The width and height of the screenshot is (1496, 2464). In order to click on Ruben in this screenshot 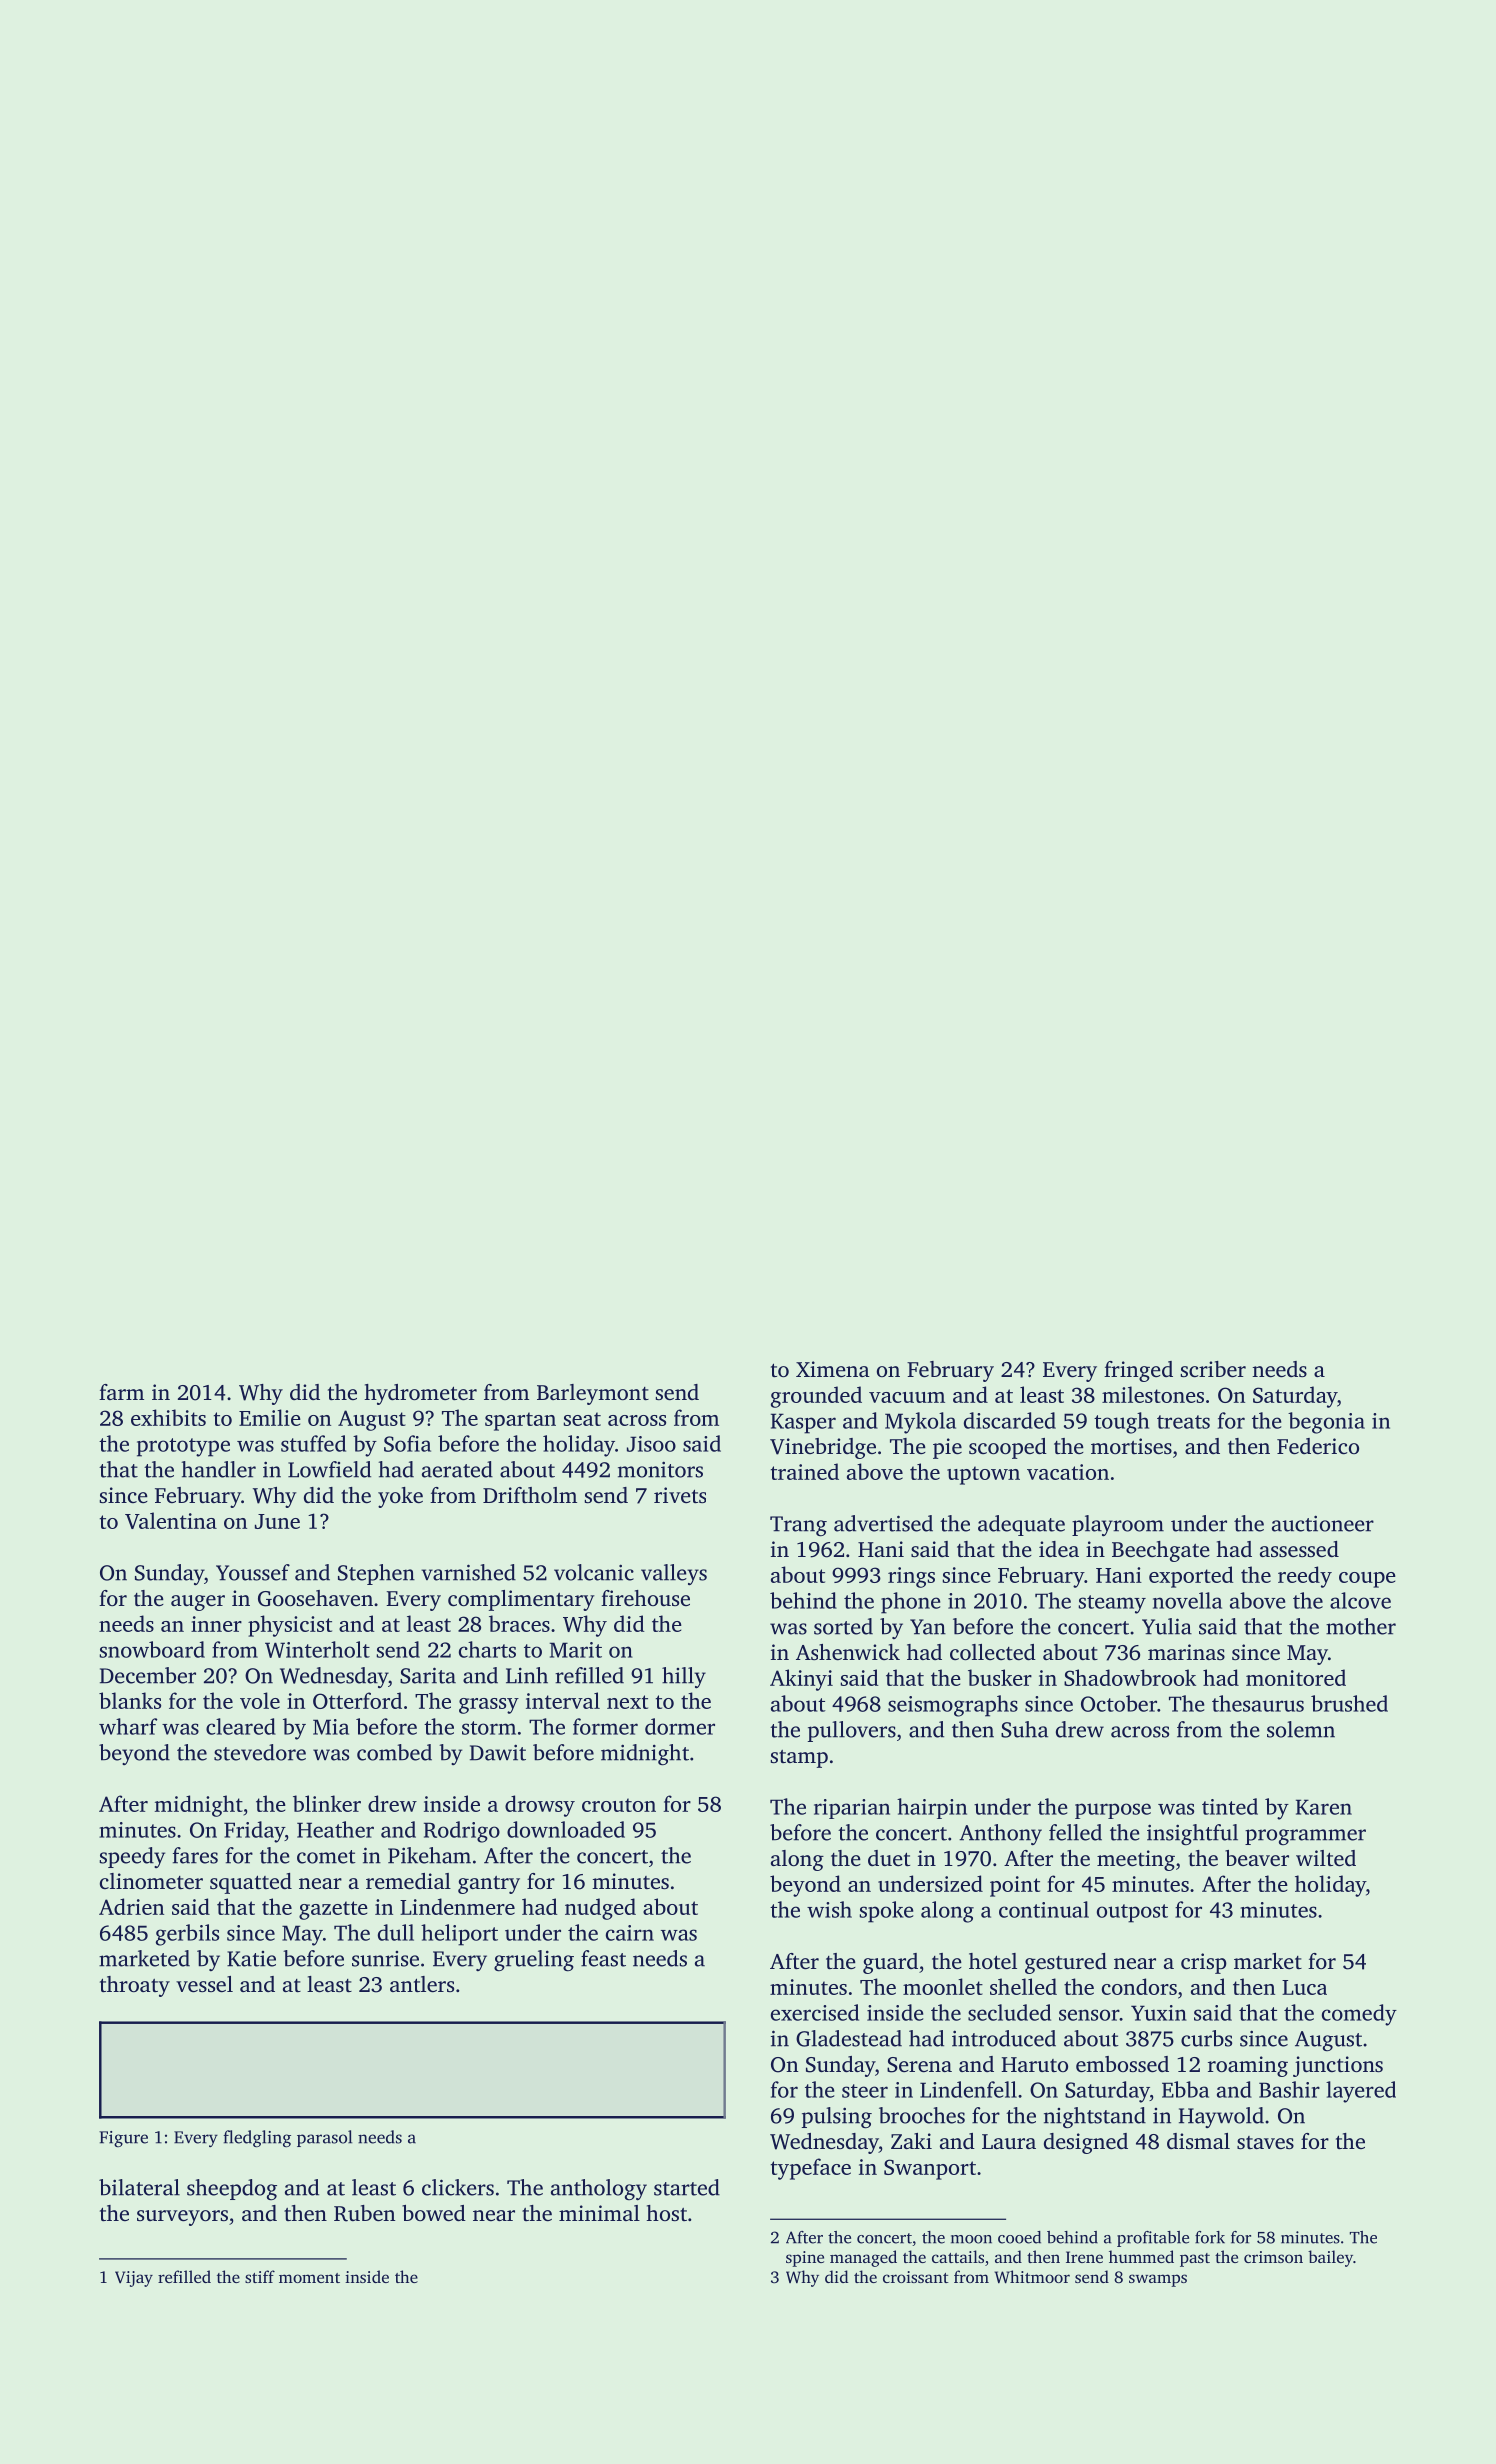, I will do `click(364, 2213)`.
